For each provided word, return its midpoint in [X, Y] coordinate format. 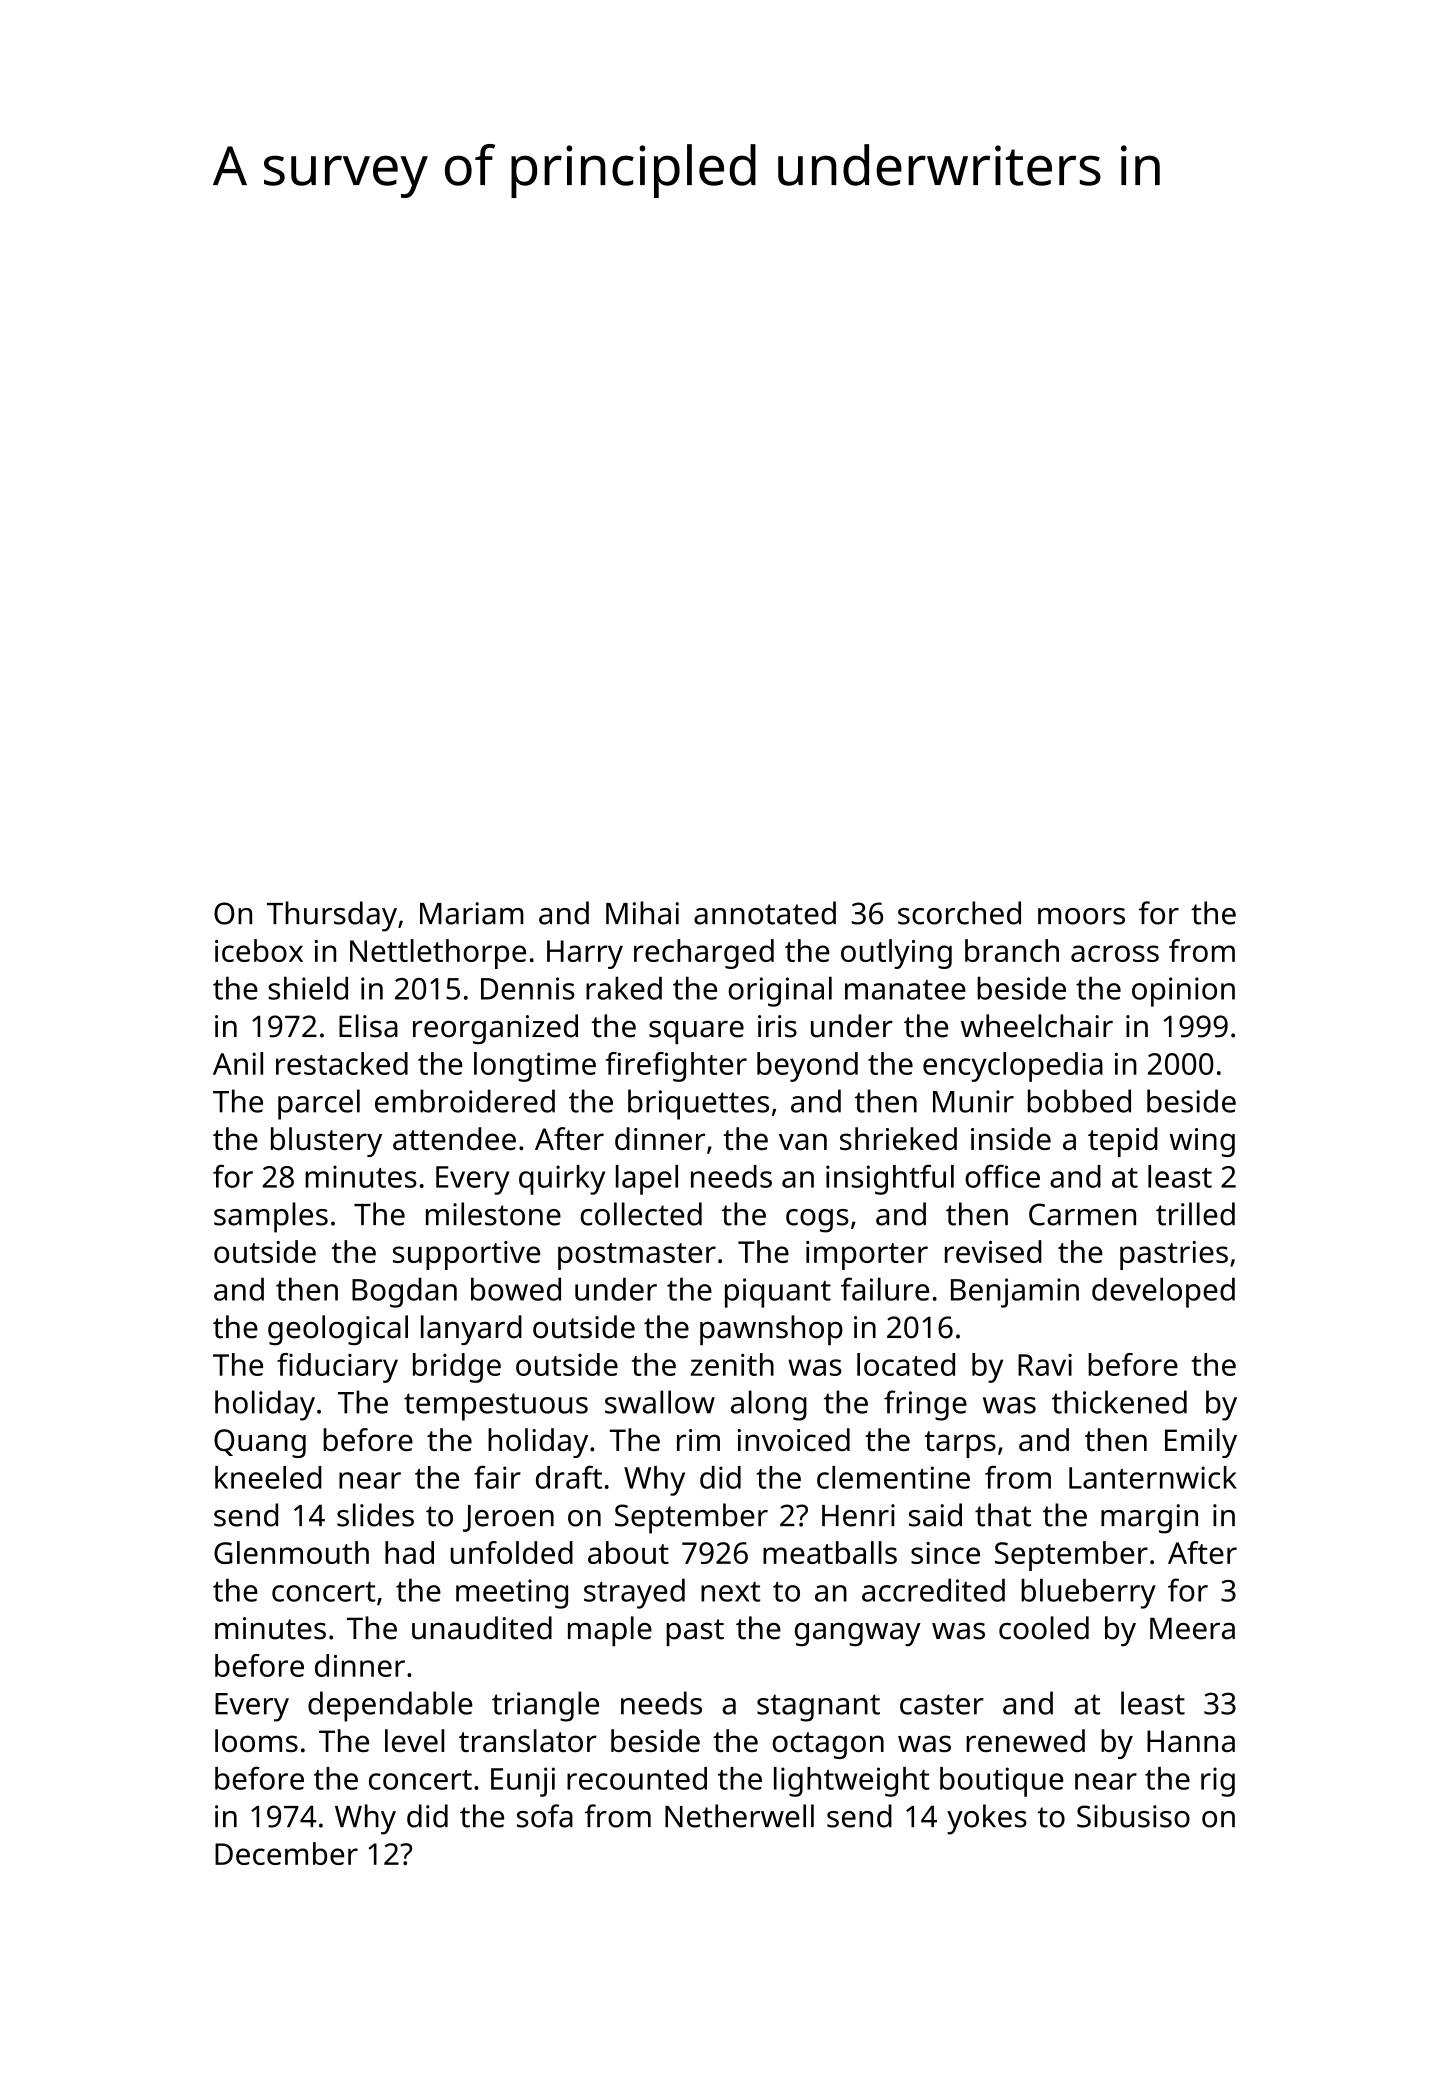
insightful [890, 1179]
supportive [466, 1255]
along [769, 1405]
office [1002, 1176]
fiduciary [337, 1368]
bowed [516, 1289]
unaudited [482, 1628]
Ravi [1045, 1365]
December [286, 1853]
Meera [1192, 1628]
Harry [585, 954]
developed [1163, 1292]
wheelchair [1037, 1026]
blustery [326, 1142]
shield [308, 988]
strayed [634, 1593]
